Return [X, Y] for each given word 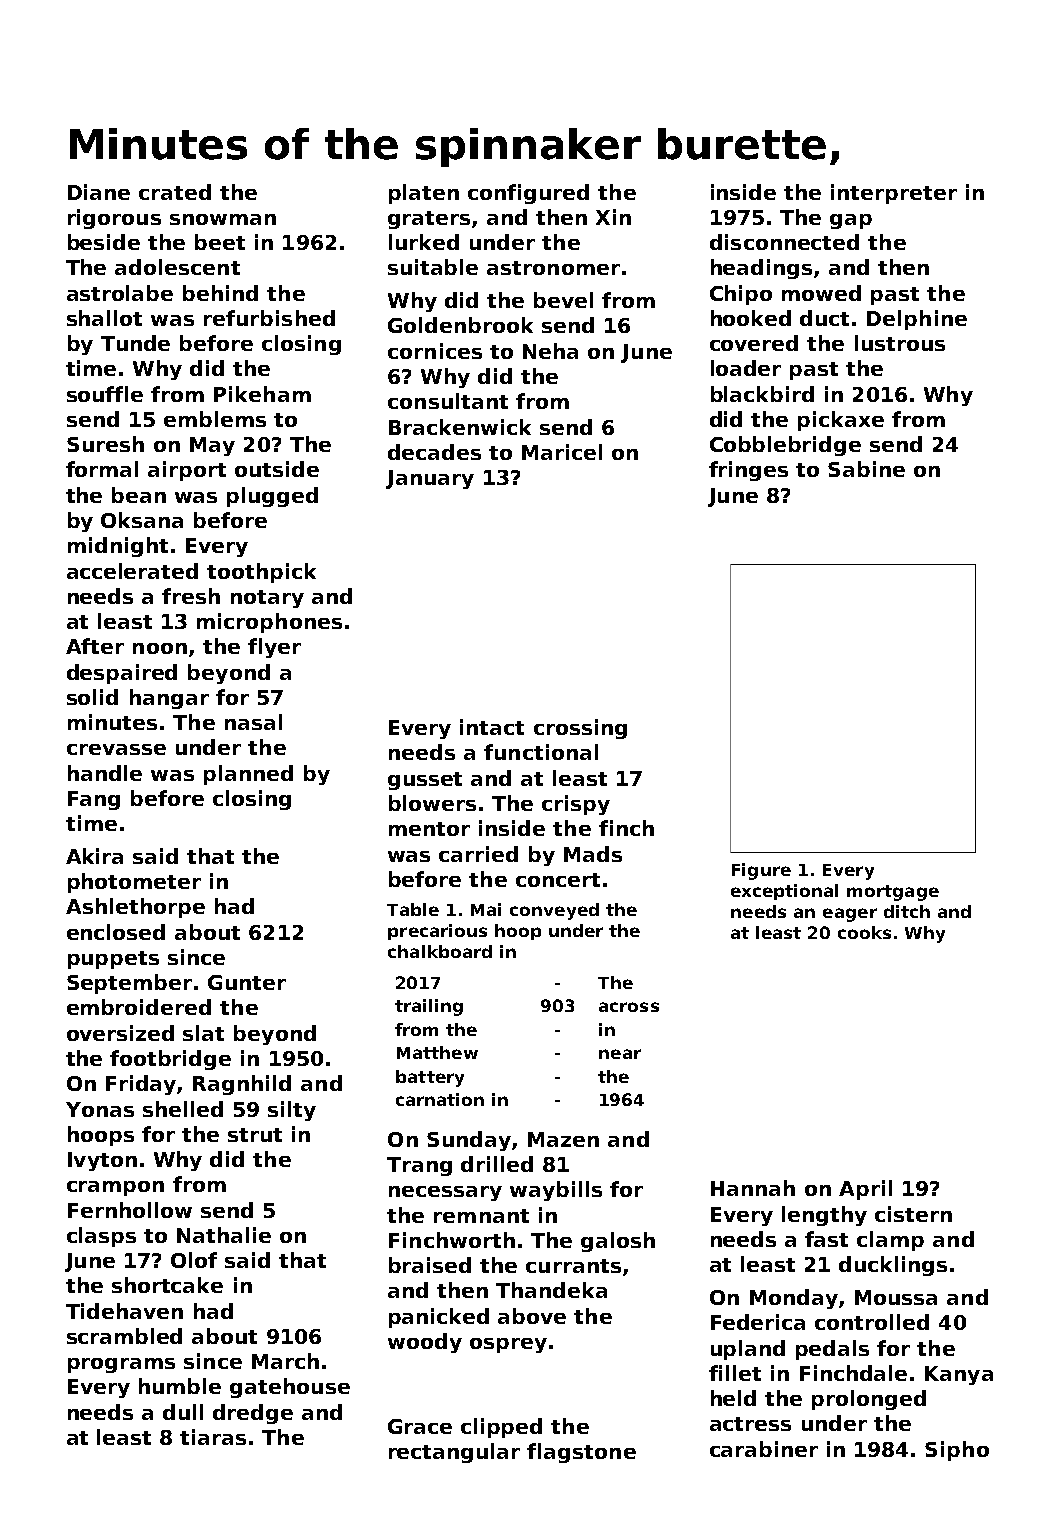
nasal [253, 722]
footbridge [170, 1060]
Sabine [866, 469]
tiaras [213, 1437]
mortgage [893, 893]
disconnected [784, 242]
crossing [580, 729]
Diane [99, 192]
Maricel [562, 452]
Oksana [142, 520]
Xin [613, 217]
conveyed [554, 911]
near [620, 1054]
